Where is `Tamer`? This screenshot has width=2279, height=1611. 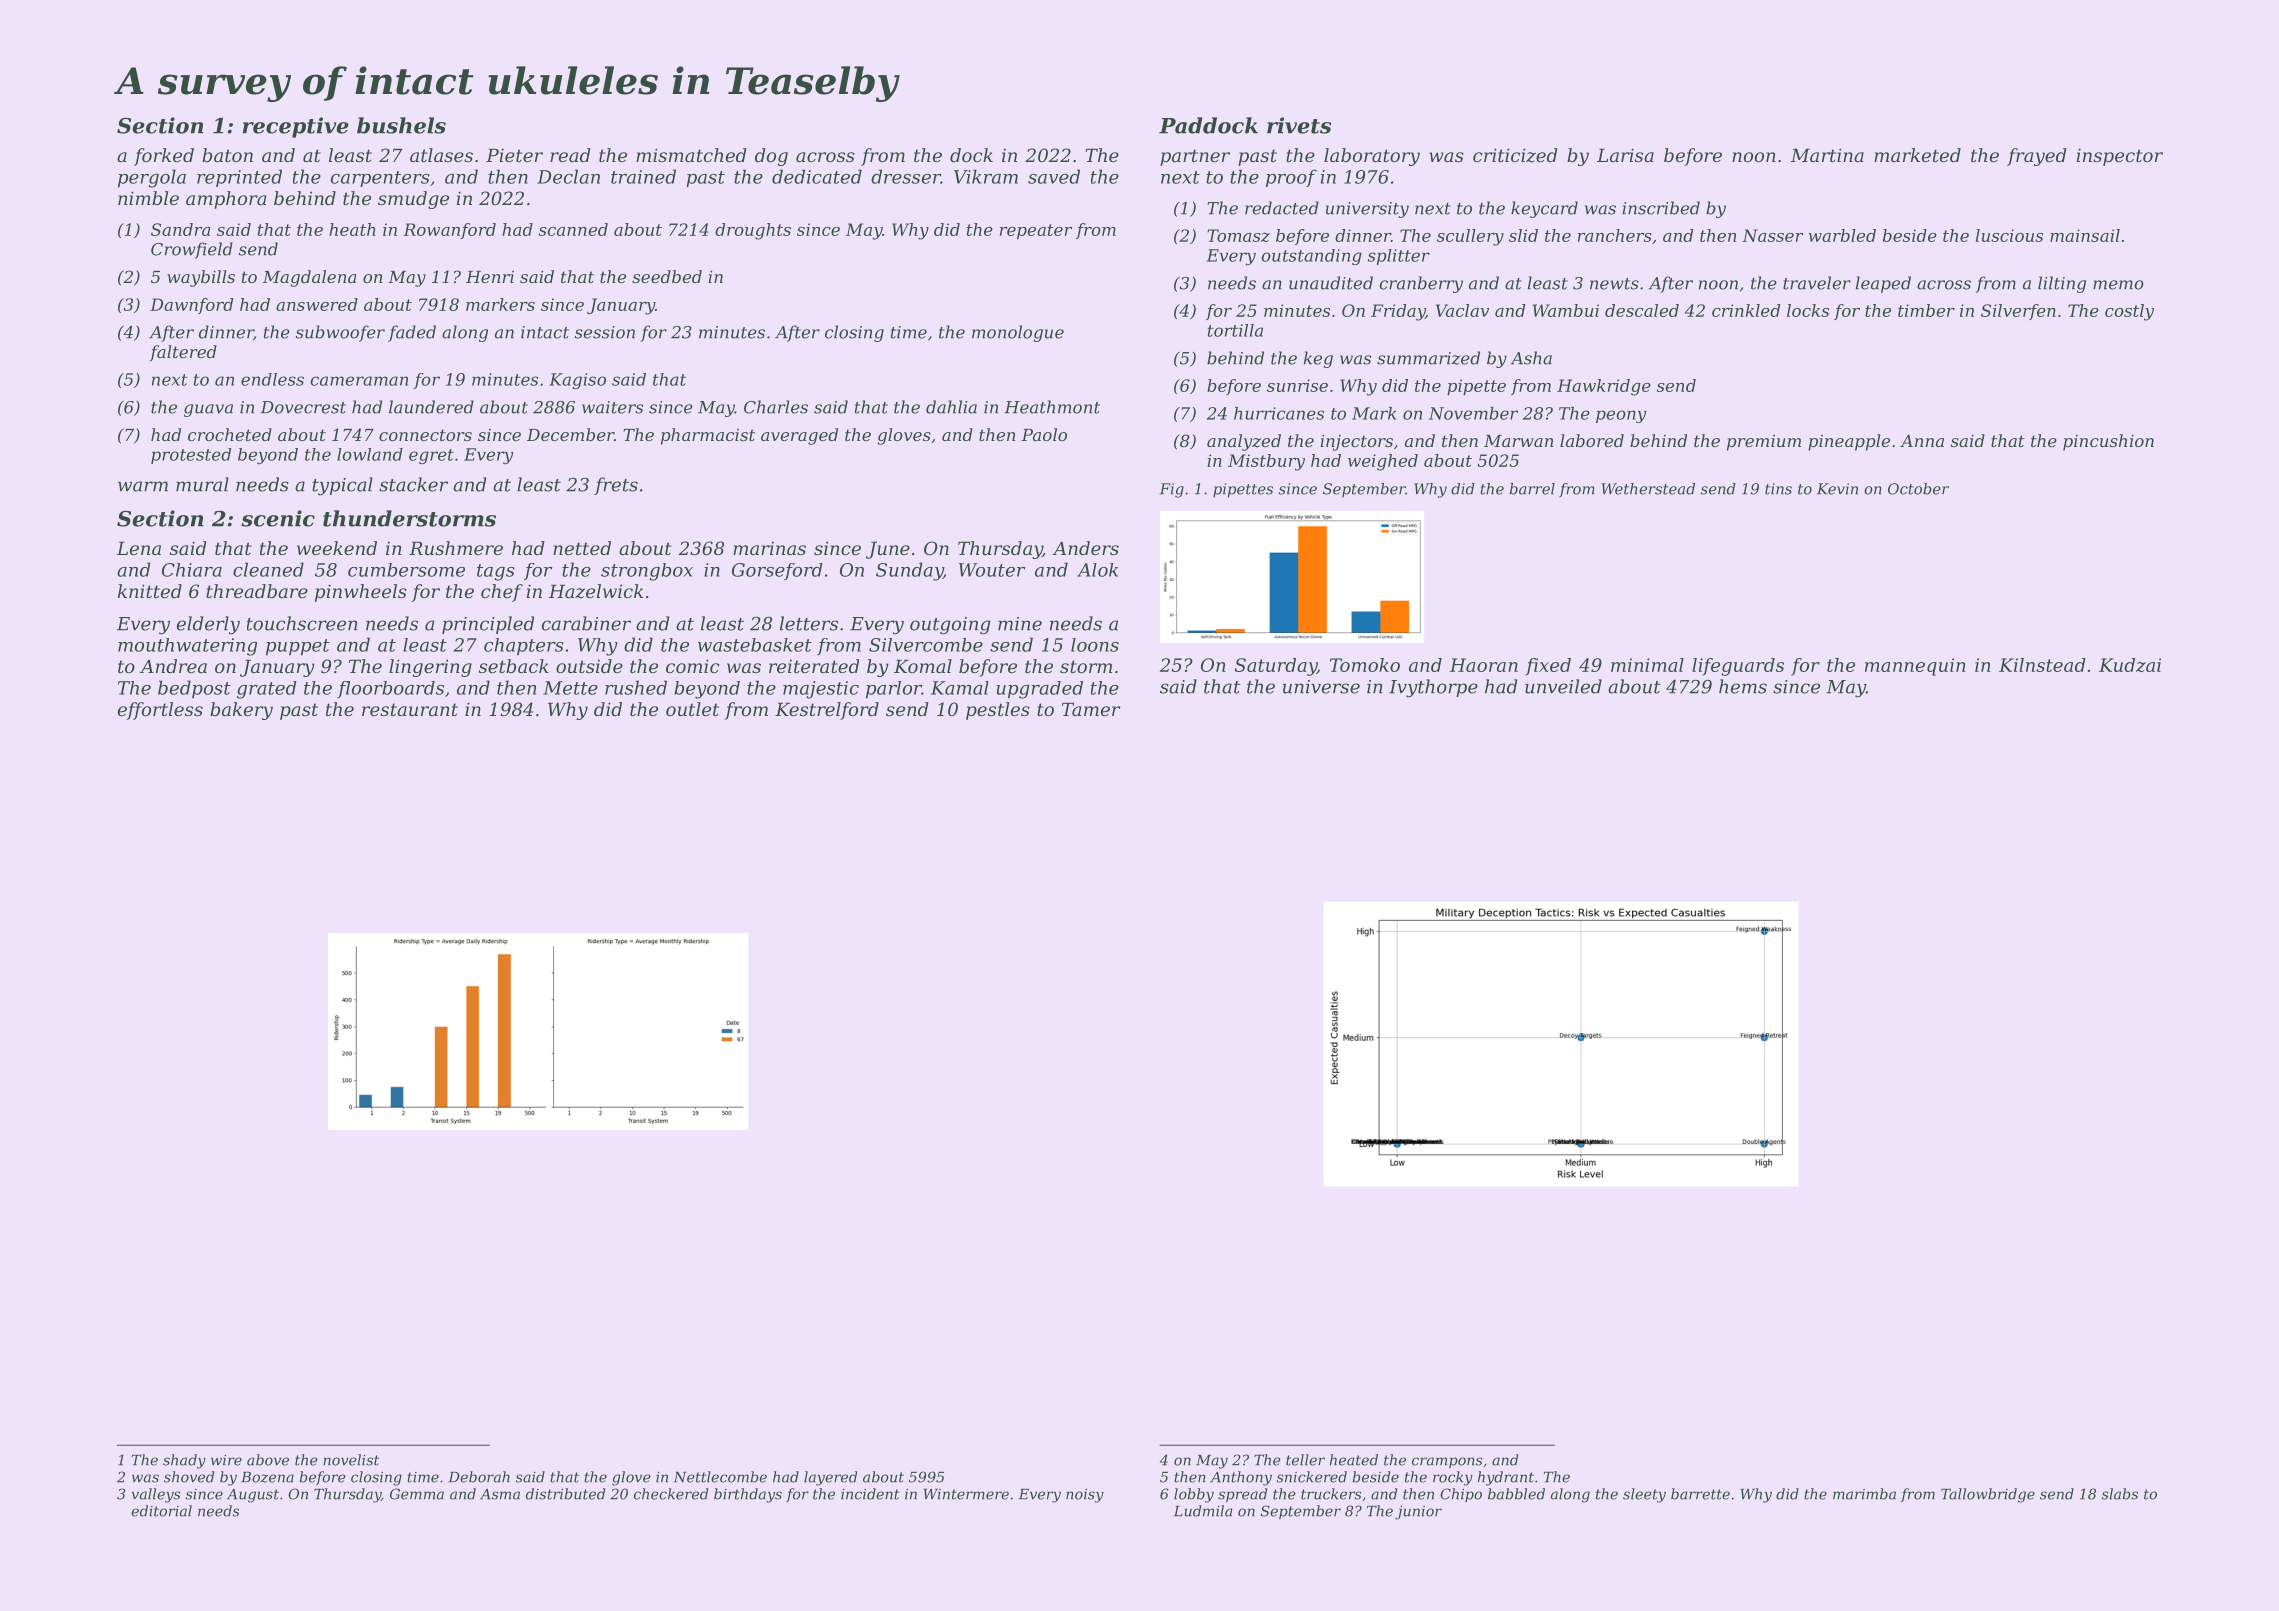
Tamer is located at coordinates (1091, 709).
